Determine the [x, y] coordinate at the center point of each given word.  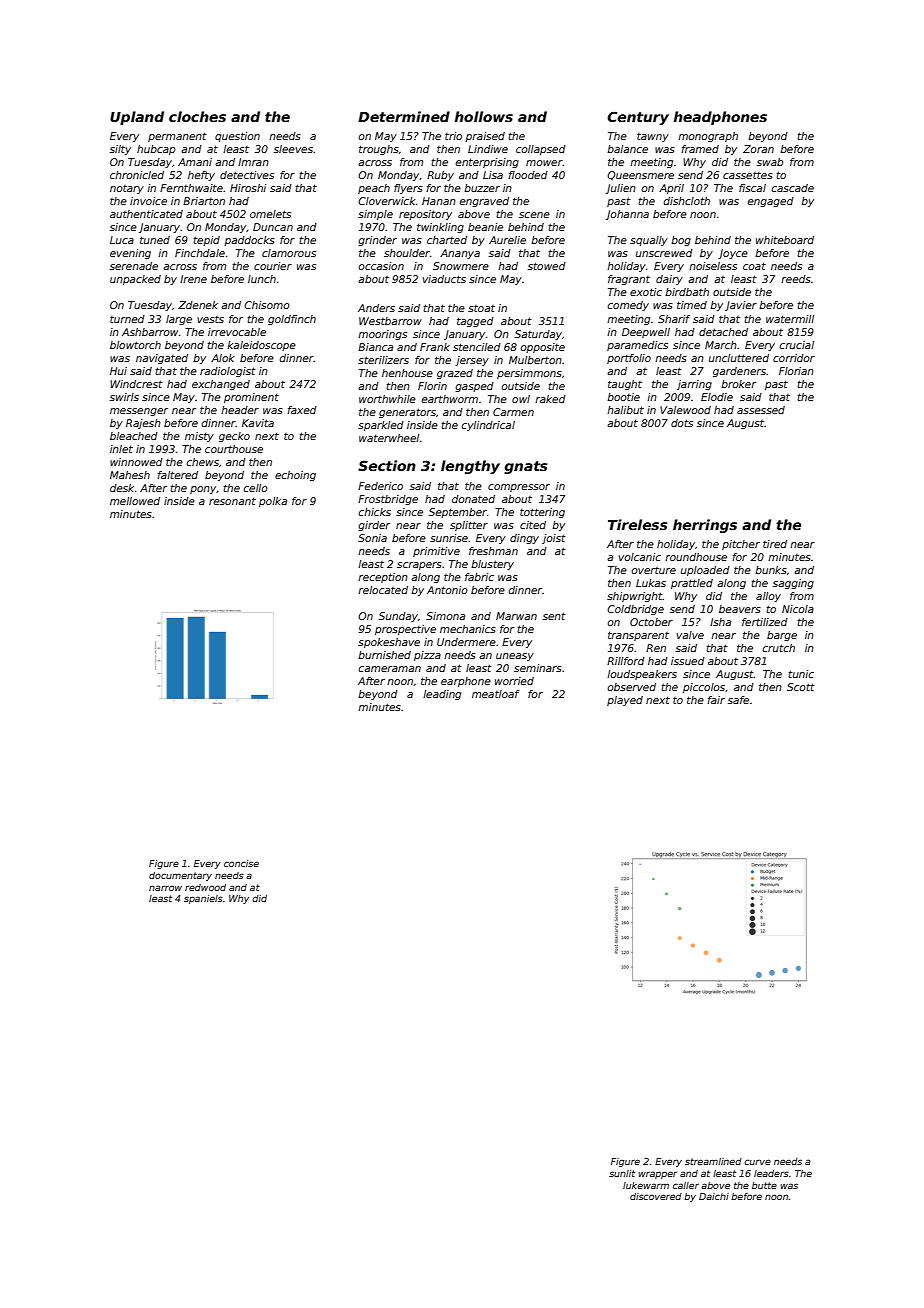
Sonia [372, 538]
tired [775, 544]
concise [241, 863]
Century [638, 118]
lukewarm [646, 1185]
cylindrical [488, 426]
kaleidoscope [261, 346]
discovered [656, 1196]
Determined [404, 116]
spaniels [203, 899]
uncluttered [739, 358]
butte [764, 1185]
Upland [137, 118]
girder [374, 526]
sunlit [622, 1173]
